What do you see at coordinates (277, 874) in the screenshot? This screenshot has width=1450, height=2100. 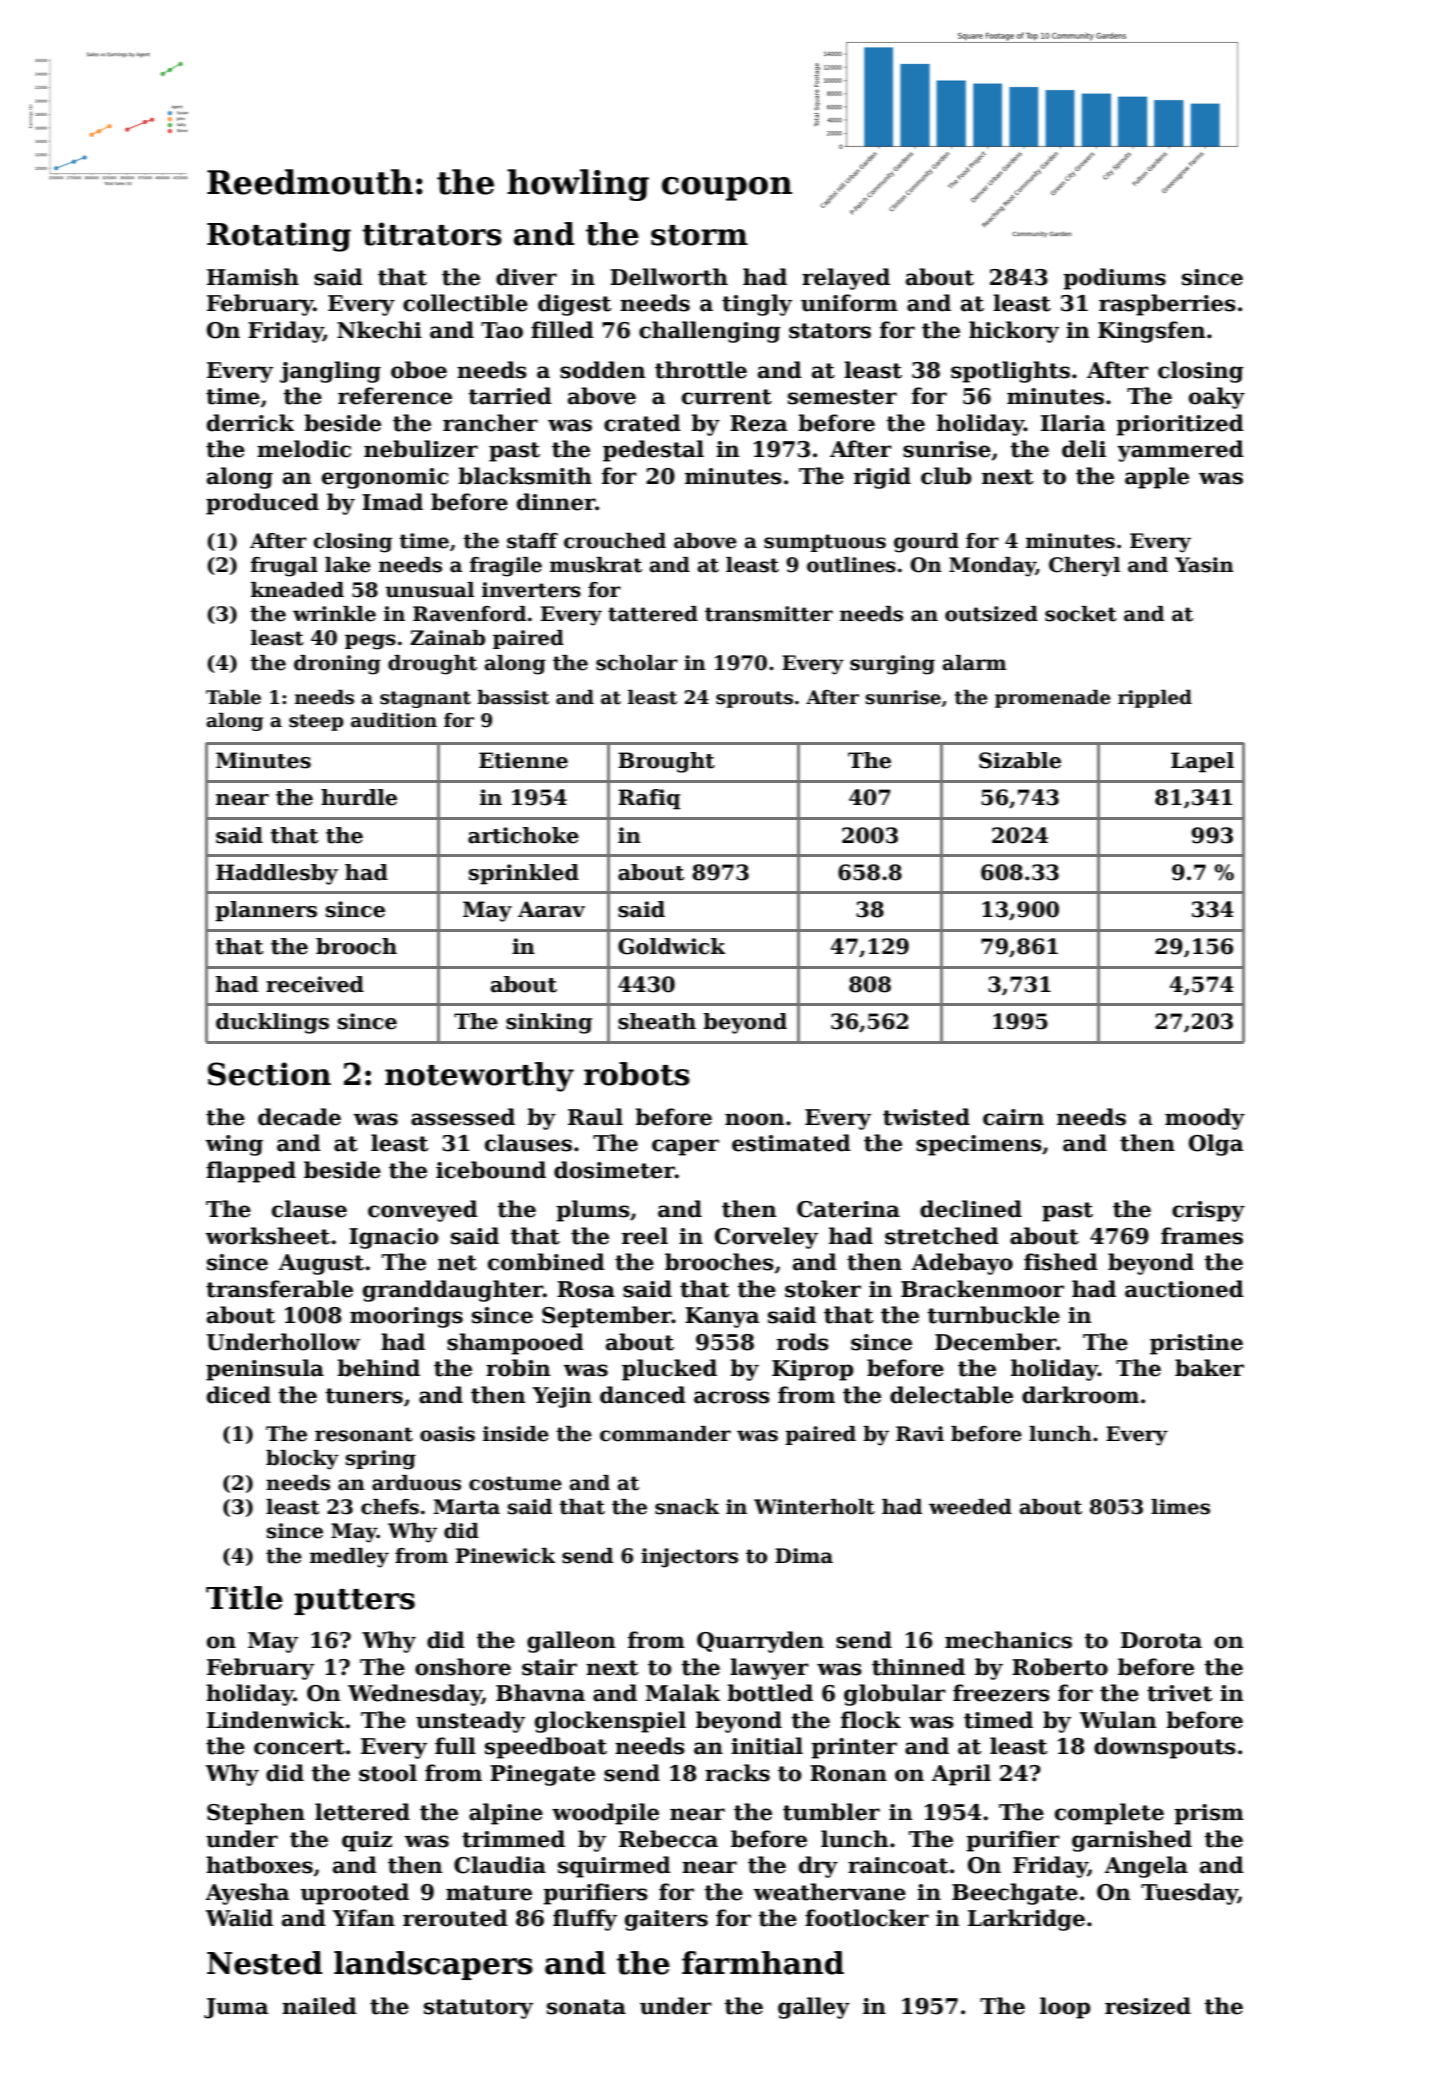 I see `Haddlesby` at bounding box center [277, 874].
